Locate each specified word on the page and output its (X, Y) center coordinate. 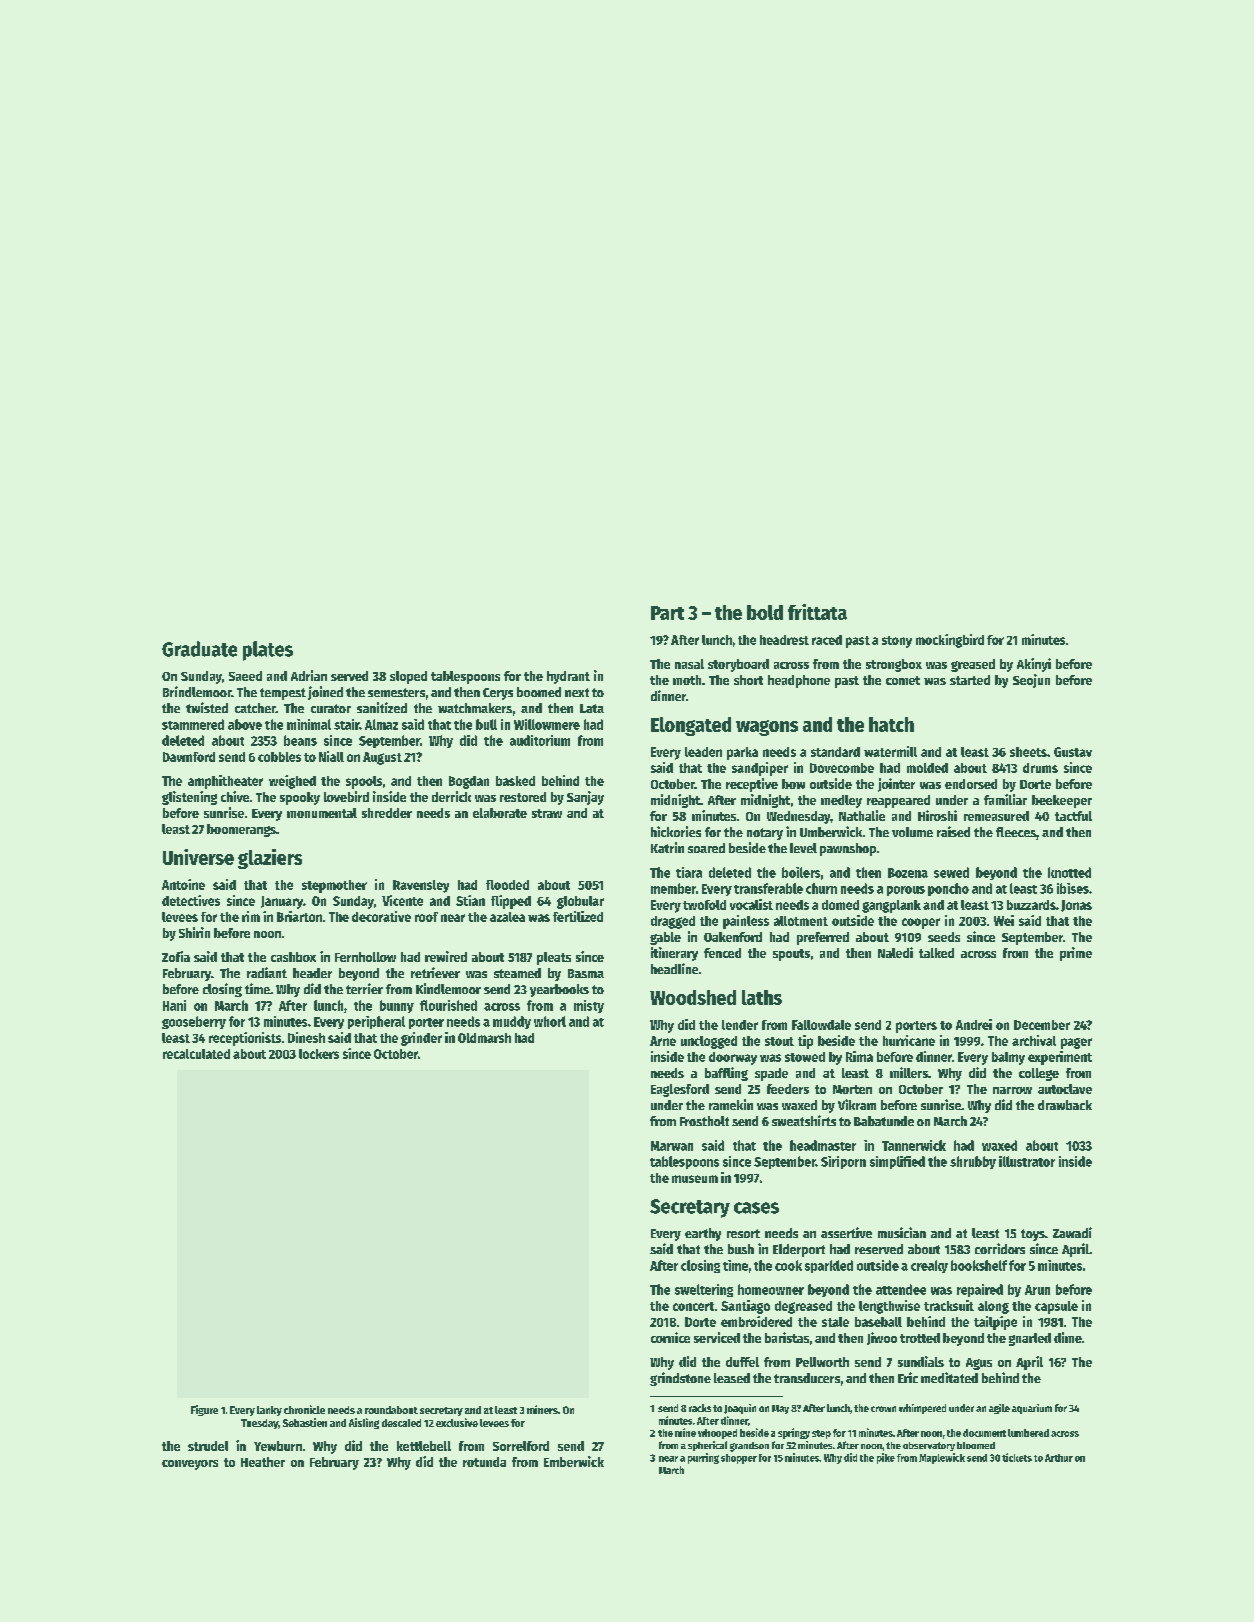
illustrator (1027, 1161)
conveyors (190, 1465)
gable (665, 938)
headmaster (823, 1145)
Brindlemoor (197, 691)
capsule (1056, 1307)
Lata (592, 708)
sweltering (704, 1290)
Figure (204, 1410)
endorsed (971, 784)
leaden (703, 752)
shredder (387, 813)
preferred (823, 938)
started (970, 680)
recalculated (196, 1054)
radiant (267, 972)
